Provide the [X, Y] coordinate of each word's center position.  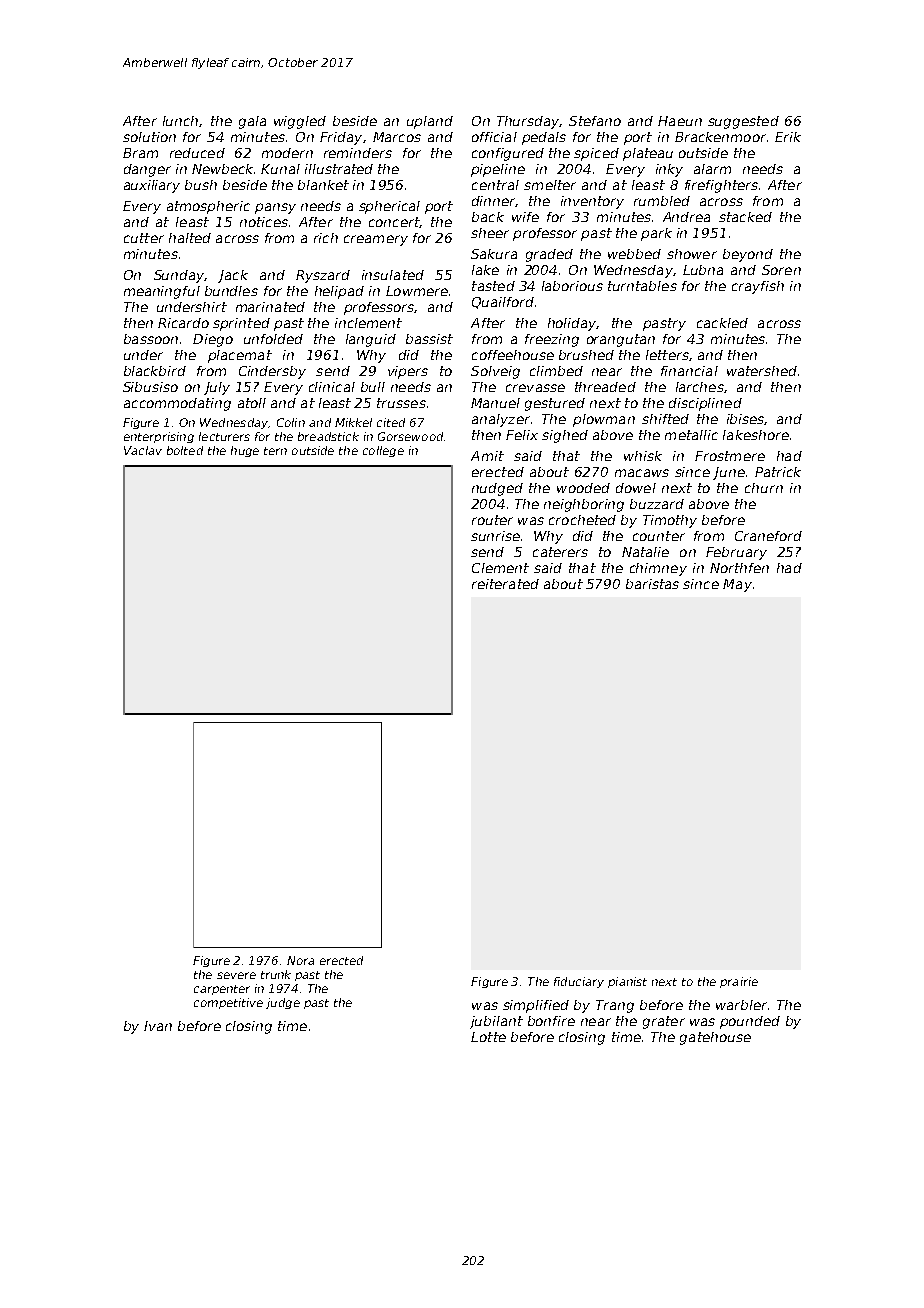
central [495, 185]
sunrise [495, 536]
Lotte [488, 1037]
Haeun [680, 121]
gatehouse [715, 1038]
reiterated [505, 584]
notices [264, 222]
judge [283, 1003]
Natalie [645, 552]
